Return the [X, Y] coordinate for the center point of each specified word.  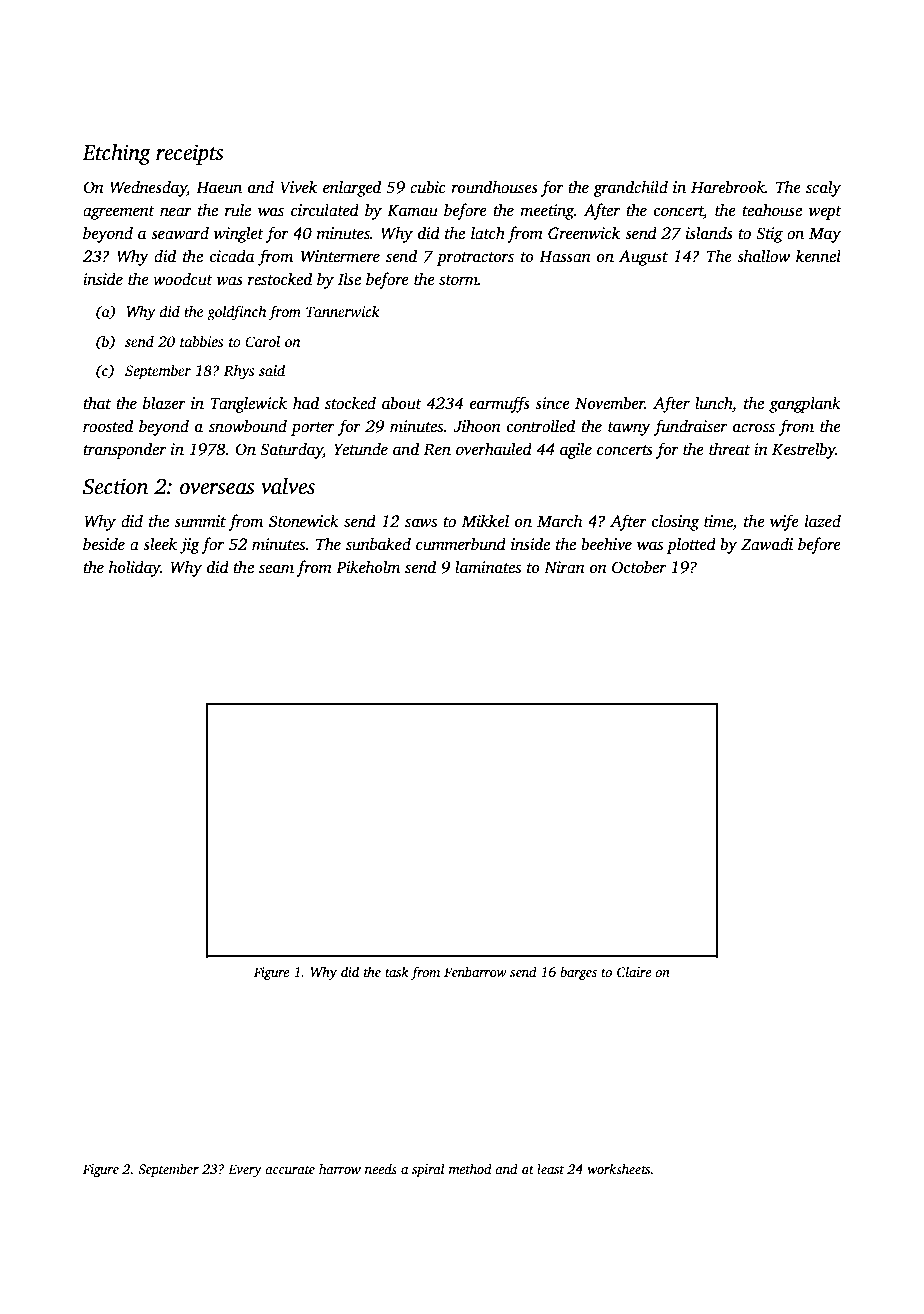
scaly [823, 188]
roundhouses [494, 187]
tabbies [202, 341]
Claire [634, 971]
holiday [135, 568]
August [643, 258]
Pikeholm [368, 566]
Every [245, 1170]
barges [578, 973]
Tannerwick [343, 311]
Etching [116, 154]
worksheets [618, 1168]
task [397, 971]
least [550, 1168]
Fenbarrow [475, 971]
